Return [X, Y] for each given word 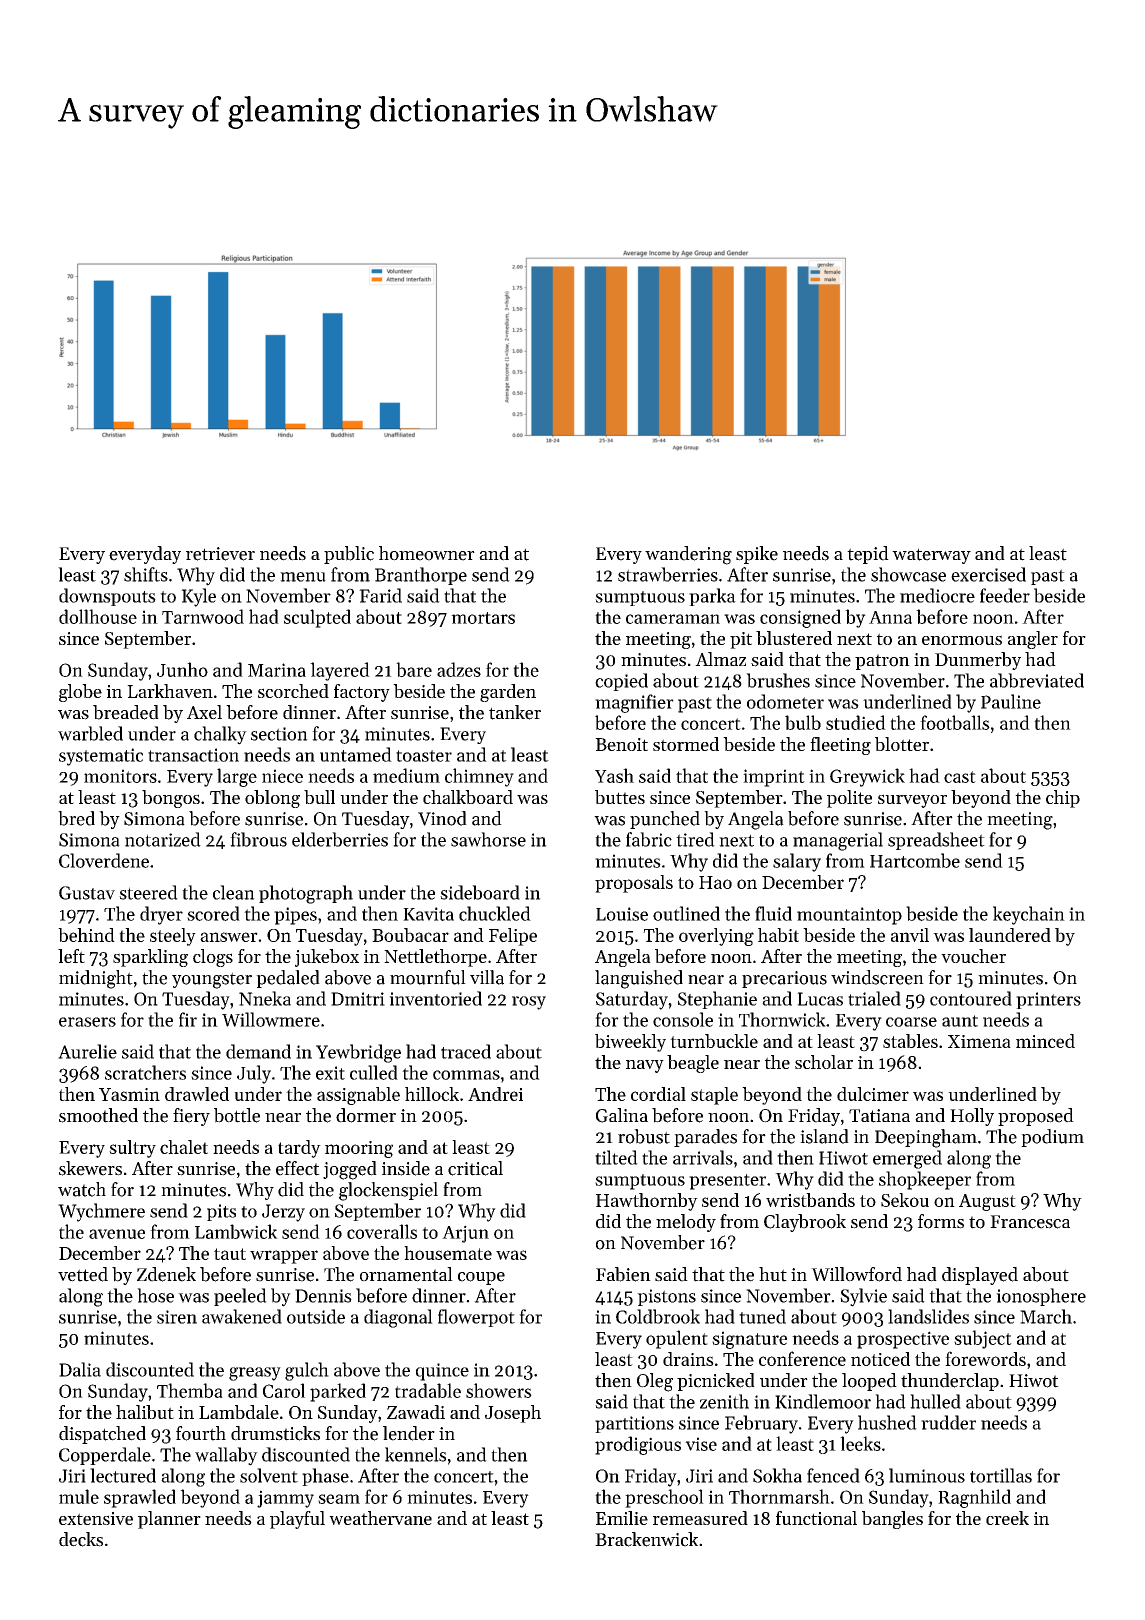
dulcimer [873, 1094]
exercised [988, 574]
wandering [688, 555]
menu [303, 577]
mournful [428, 977]
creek [1007, 1518]
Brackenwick [646, 1539]
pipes [295, 916]
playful [297, 1520]
